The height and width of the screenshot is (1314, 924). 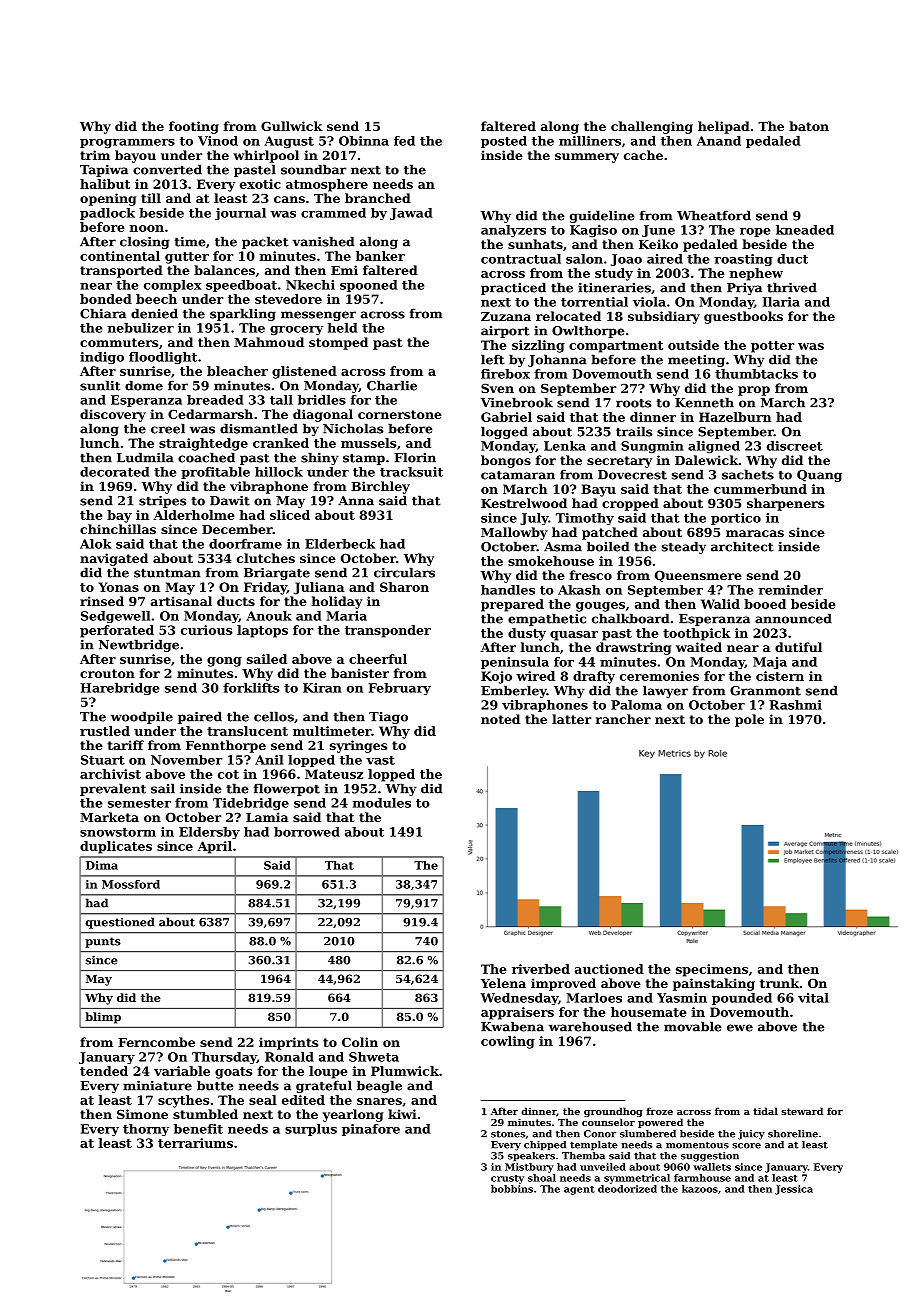 I want to click on Simone, so click(x=142, y=1114).
